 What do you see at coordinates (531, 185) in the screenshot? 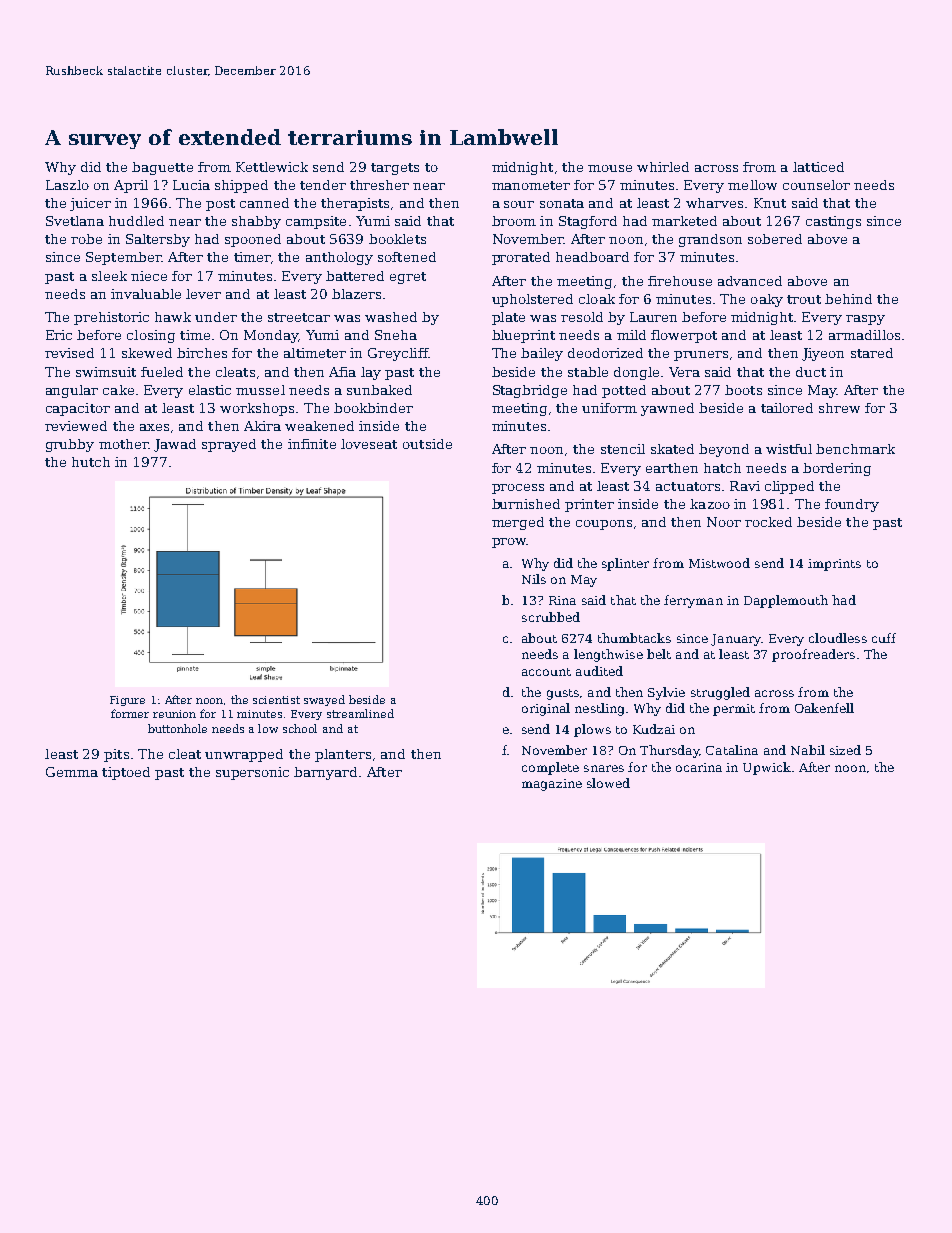
I see `manometer` at bounding box center [531, 185].
